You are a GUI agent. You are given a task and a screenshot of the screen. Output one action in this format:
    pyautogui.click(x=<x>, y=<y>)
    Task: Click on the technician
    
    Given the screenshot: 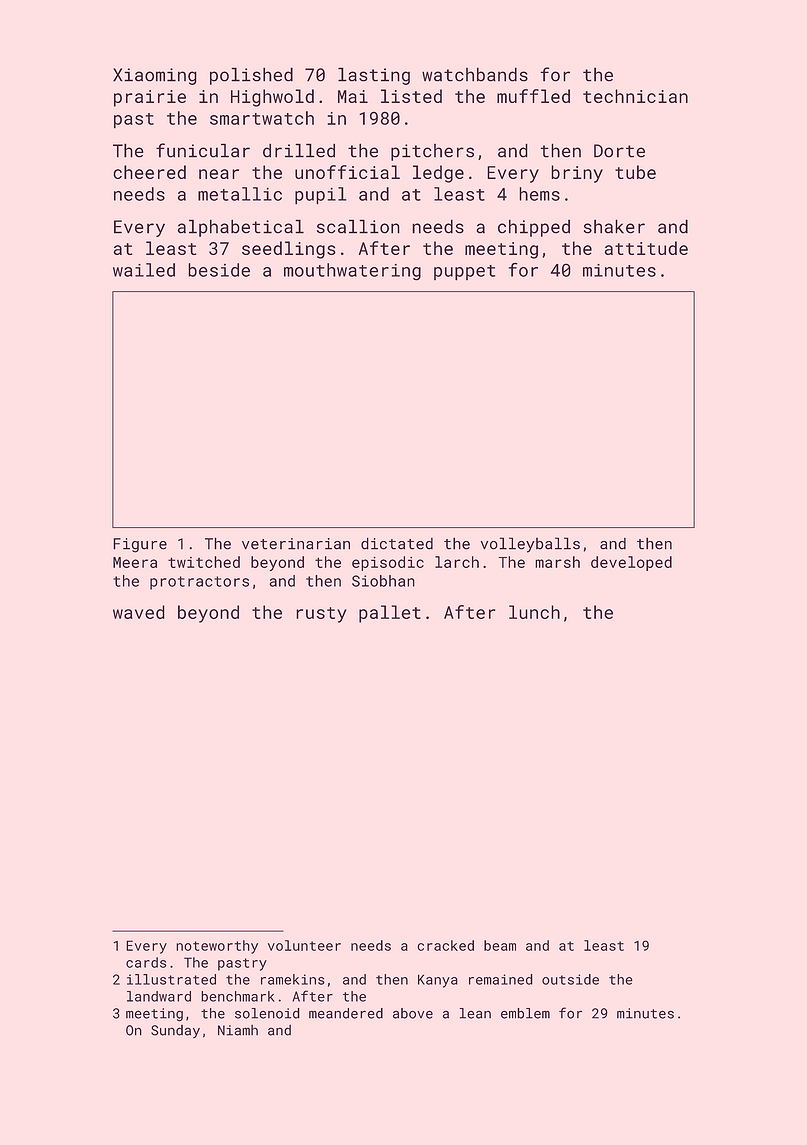 What is the action you would take?
    pyautogui.click(x=635, y=96)
